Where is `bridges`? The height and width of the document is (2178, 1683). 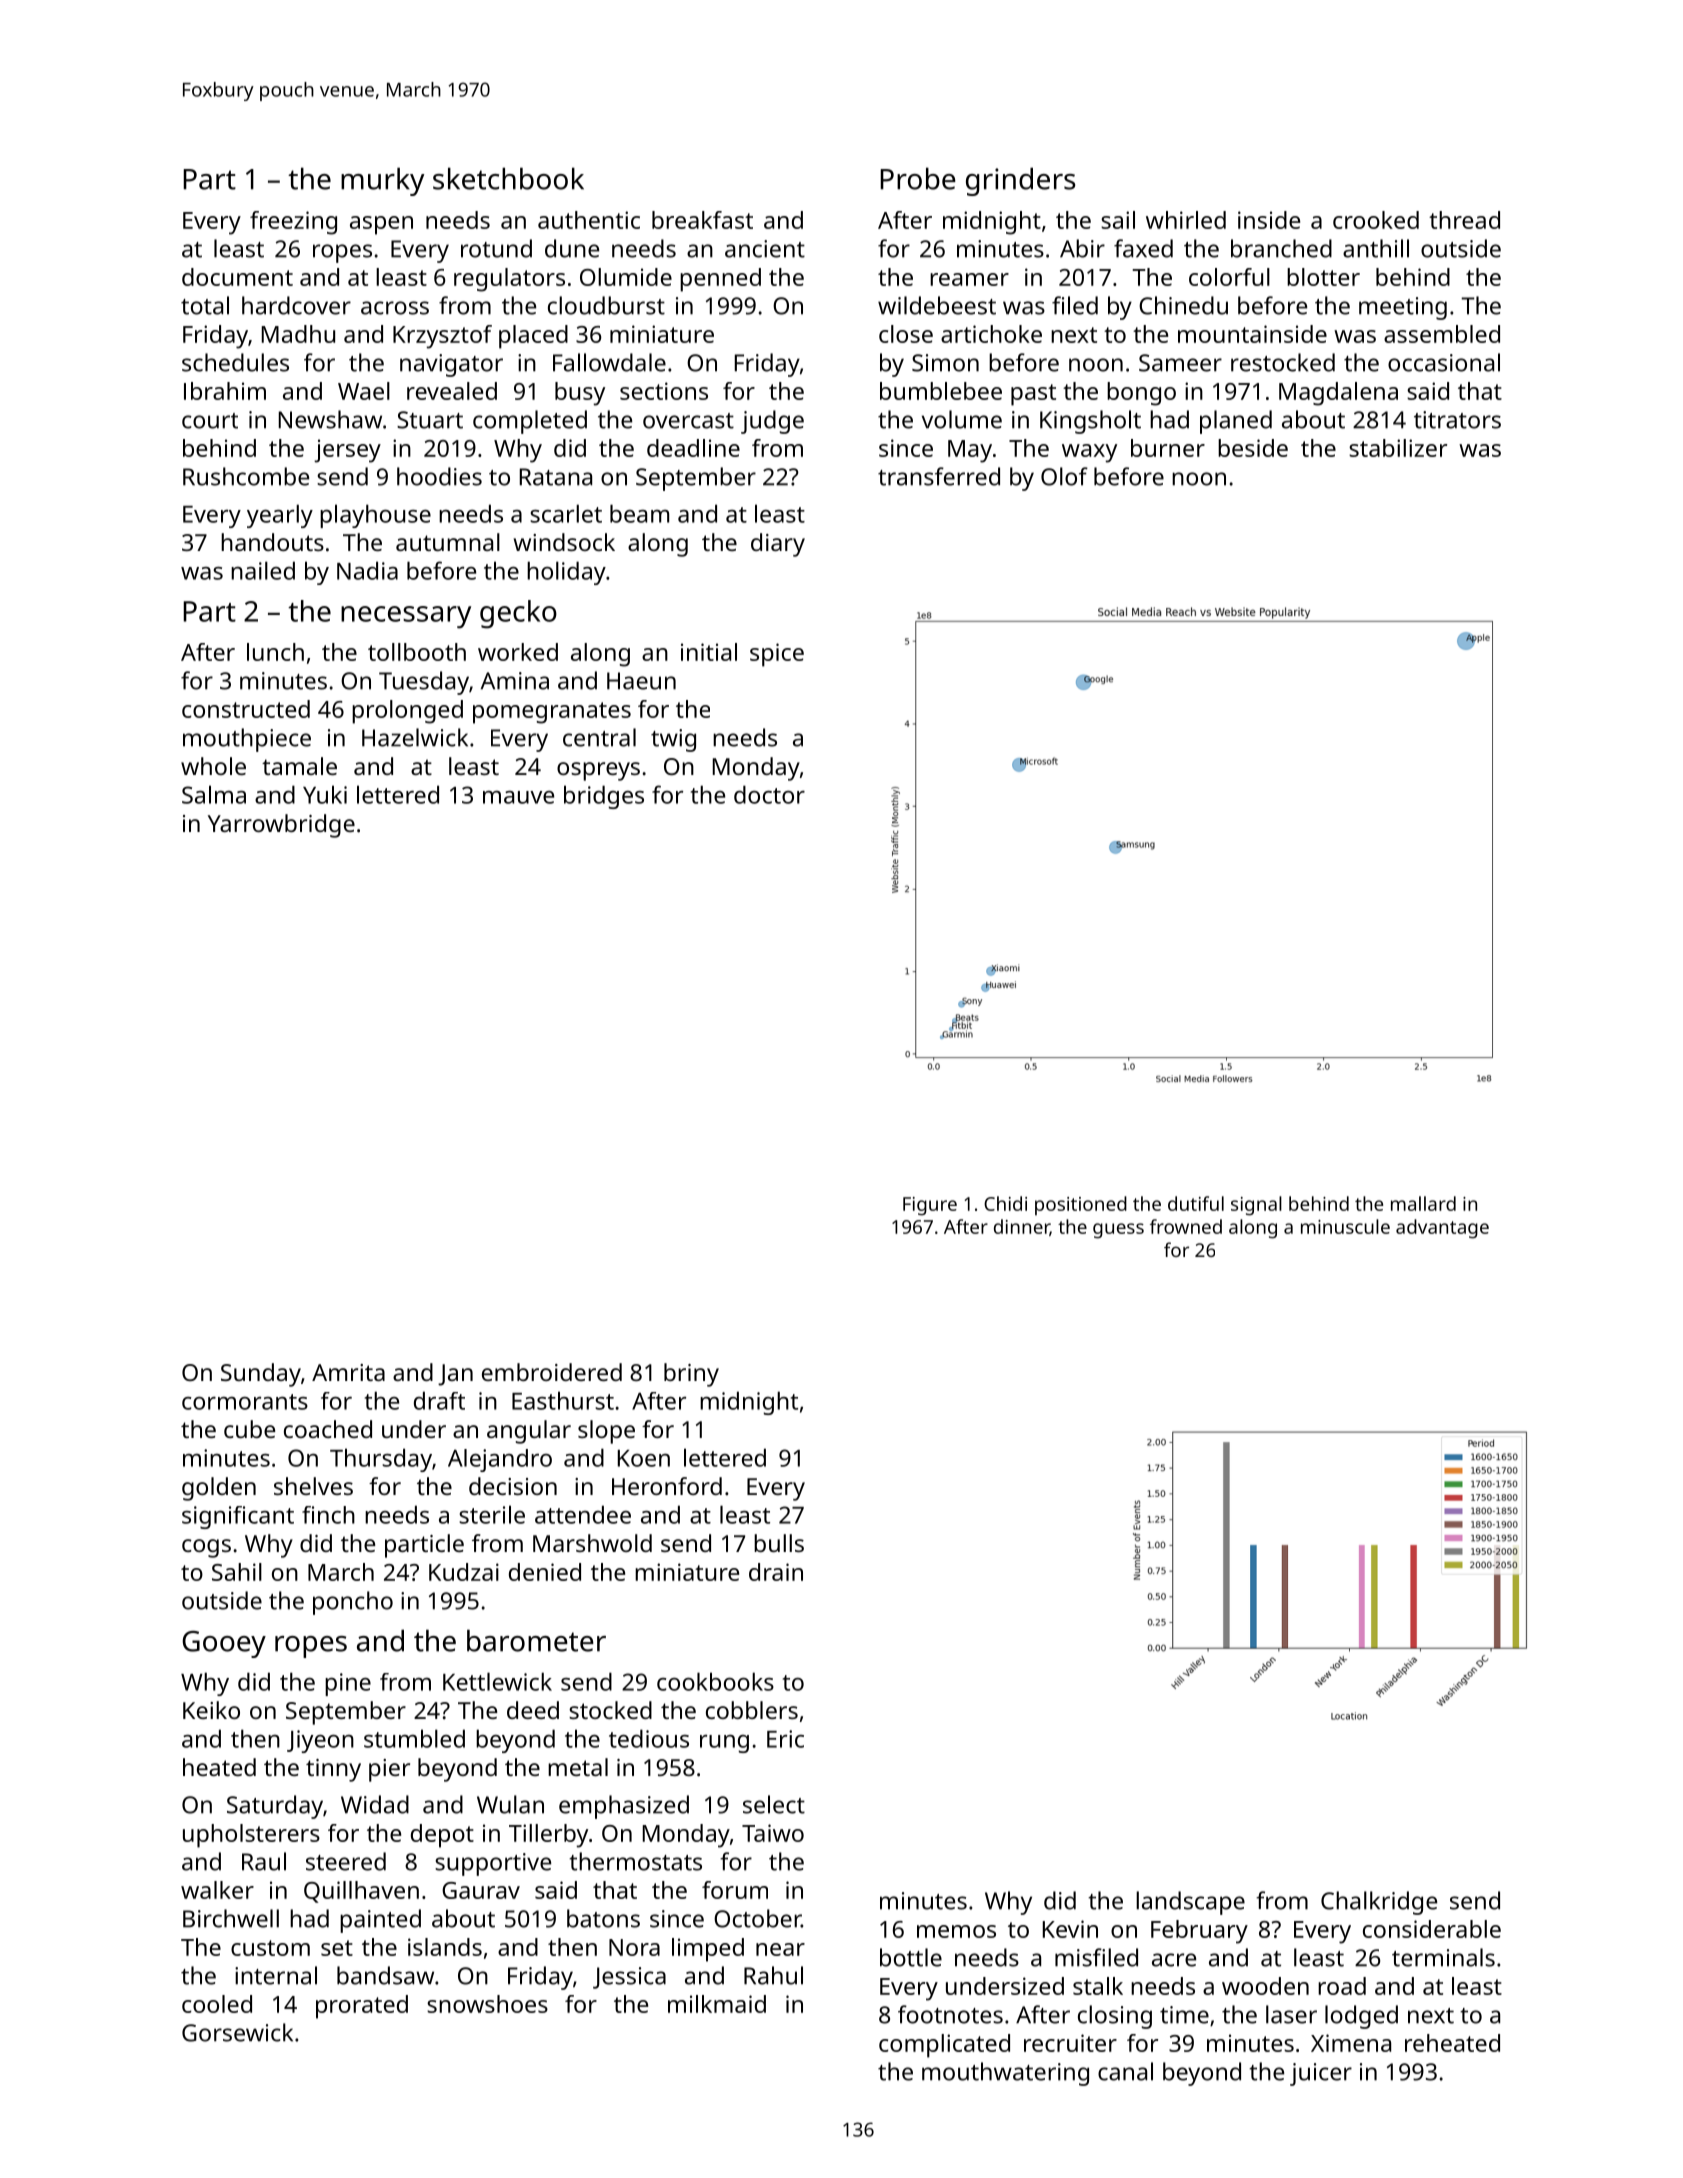
bridges is located at coordinates (604, 797).
